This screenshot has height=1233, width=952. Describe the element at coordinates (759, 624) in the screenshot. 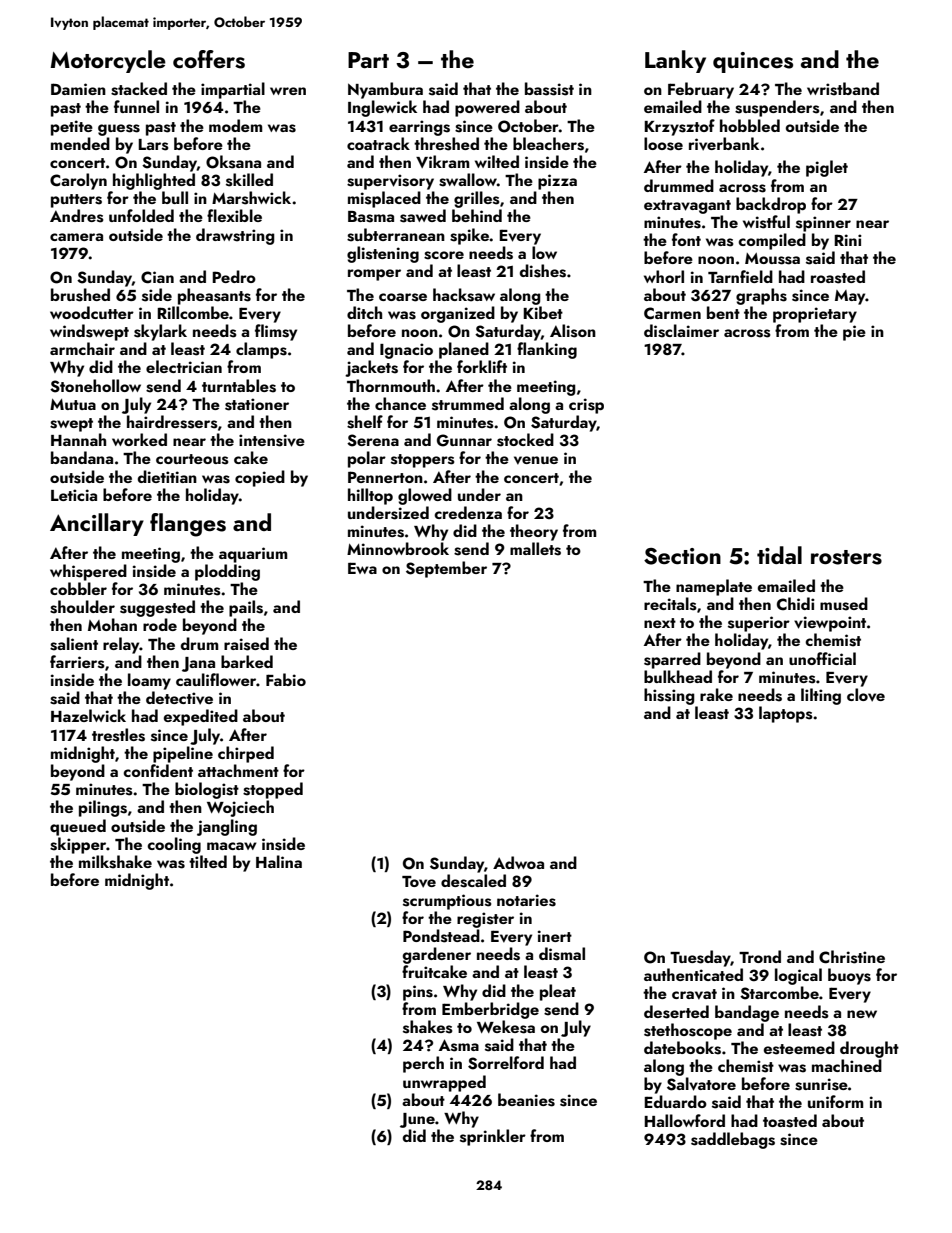

I see `superior` at that location.
